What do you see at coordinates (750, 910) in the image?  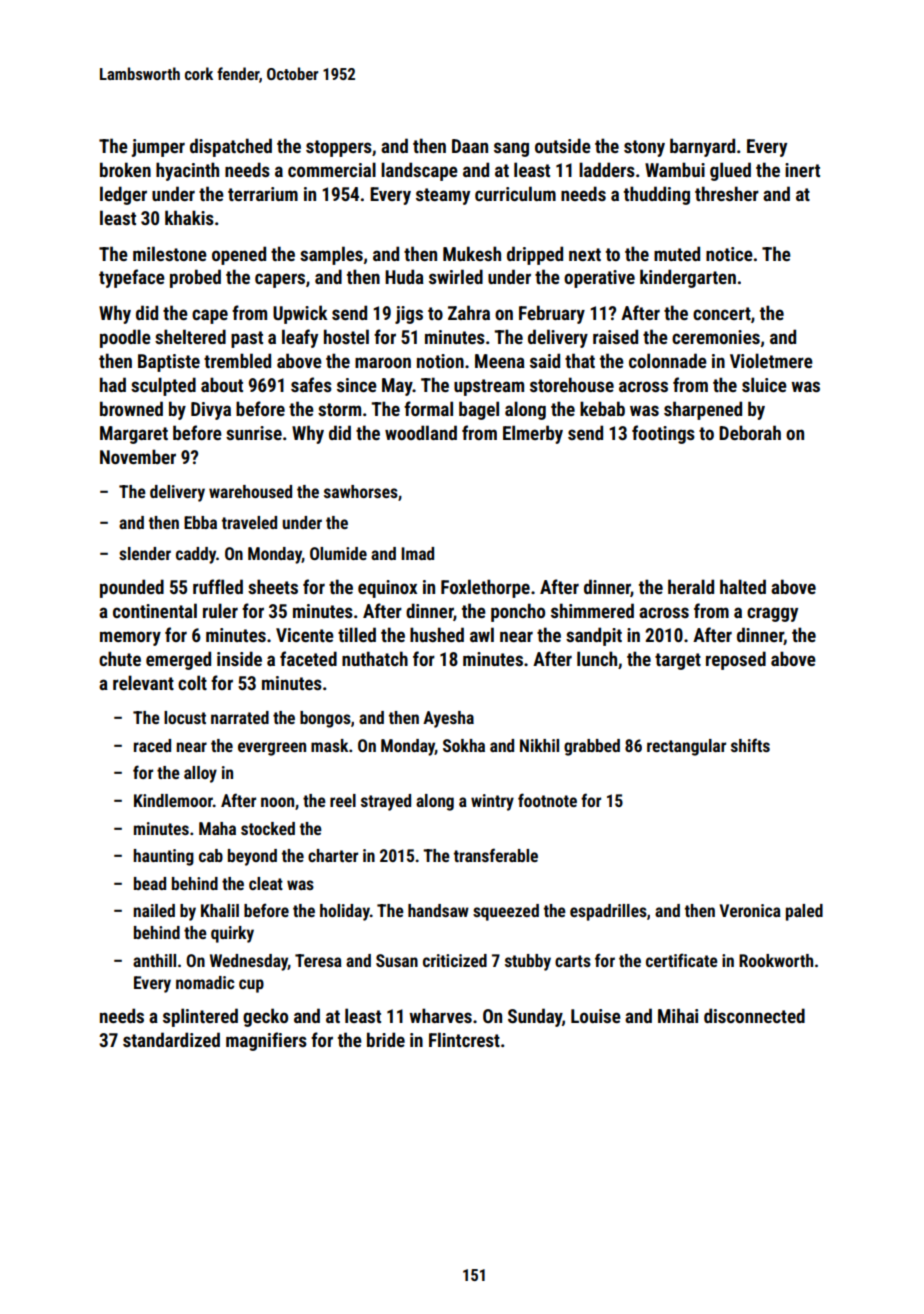 I see `Veronica` at bounding box center [750, 910].
